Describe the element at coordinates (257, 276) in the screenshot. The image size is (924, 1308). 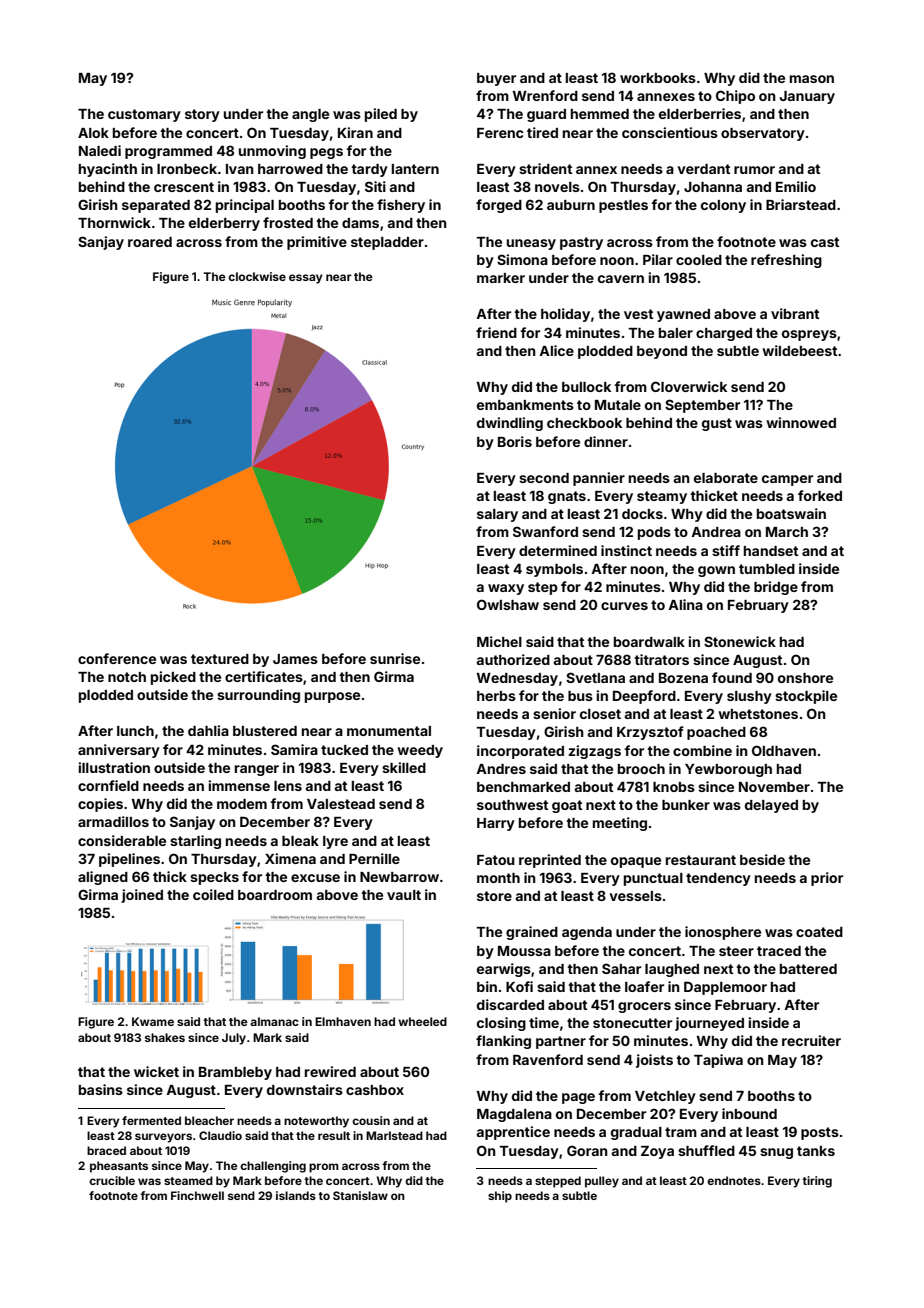
I see `clockwise` at that location.
